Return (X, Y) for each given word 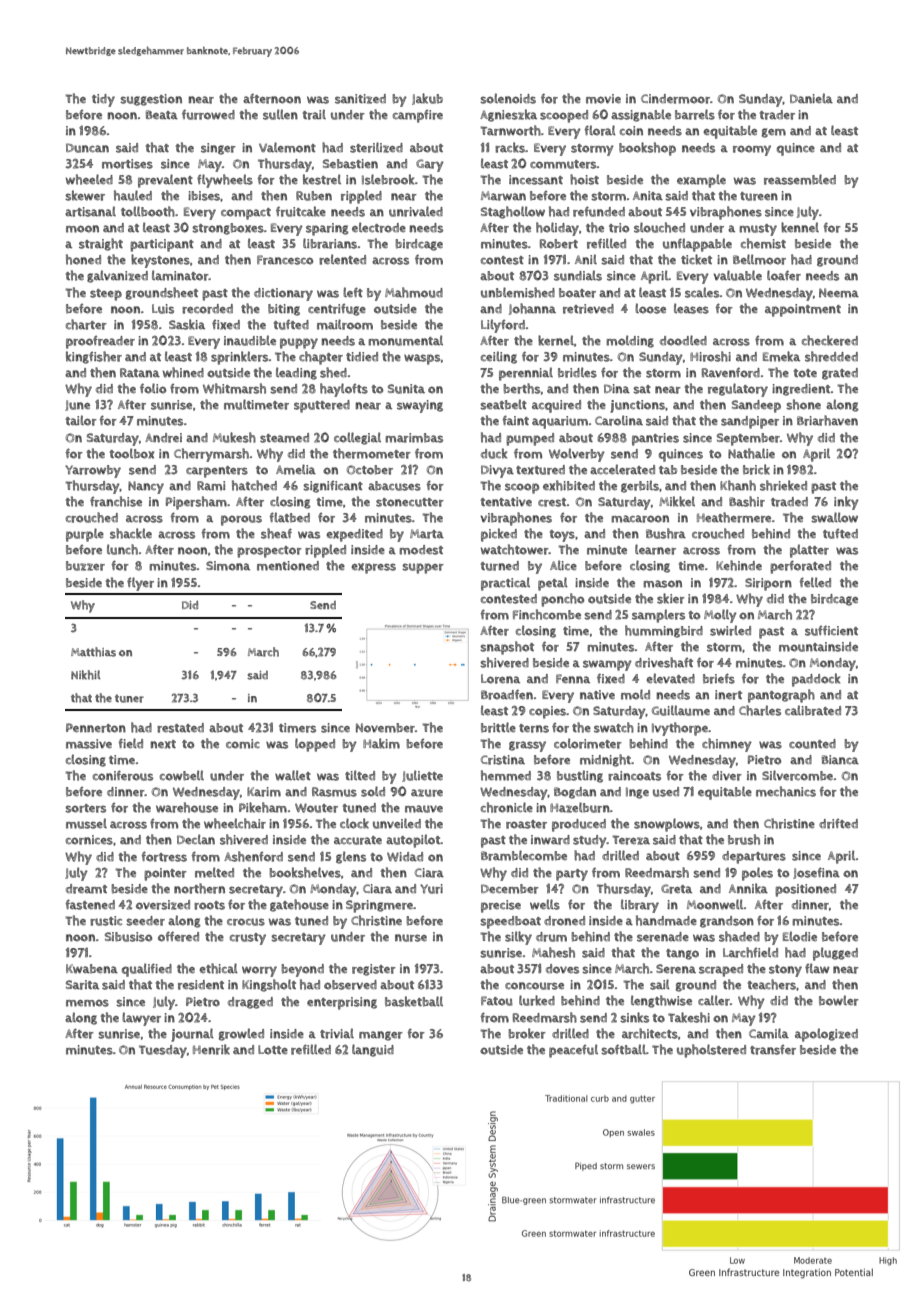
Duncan (87, 148)
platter (809, 551)
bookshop (647, 149)
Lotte (273, 1050)
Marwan (503, 196)
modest (421, 550)
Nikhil (86, 675)
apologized (826, 1035)
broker (527, 1033)
